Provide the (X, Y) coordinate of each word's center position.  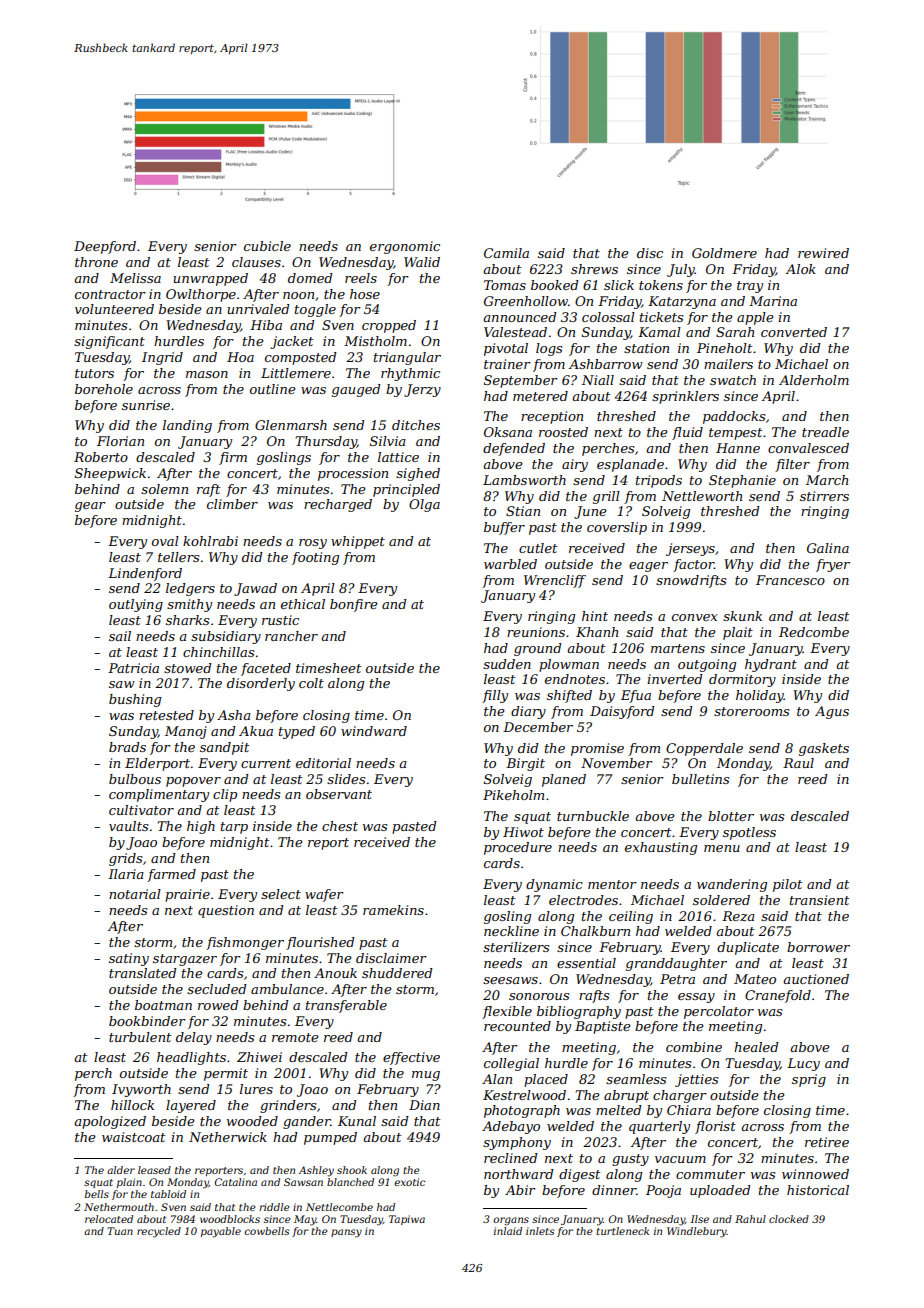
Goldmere (724, 253)
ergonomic (405, 247)
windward (374, 731)
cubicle (267, 246)
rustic (280, 620)
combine (694, 1047)
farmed (171, 875)
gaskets (824, 749)
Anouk (335, 973)
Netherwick (228, 1137)
